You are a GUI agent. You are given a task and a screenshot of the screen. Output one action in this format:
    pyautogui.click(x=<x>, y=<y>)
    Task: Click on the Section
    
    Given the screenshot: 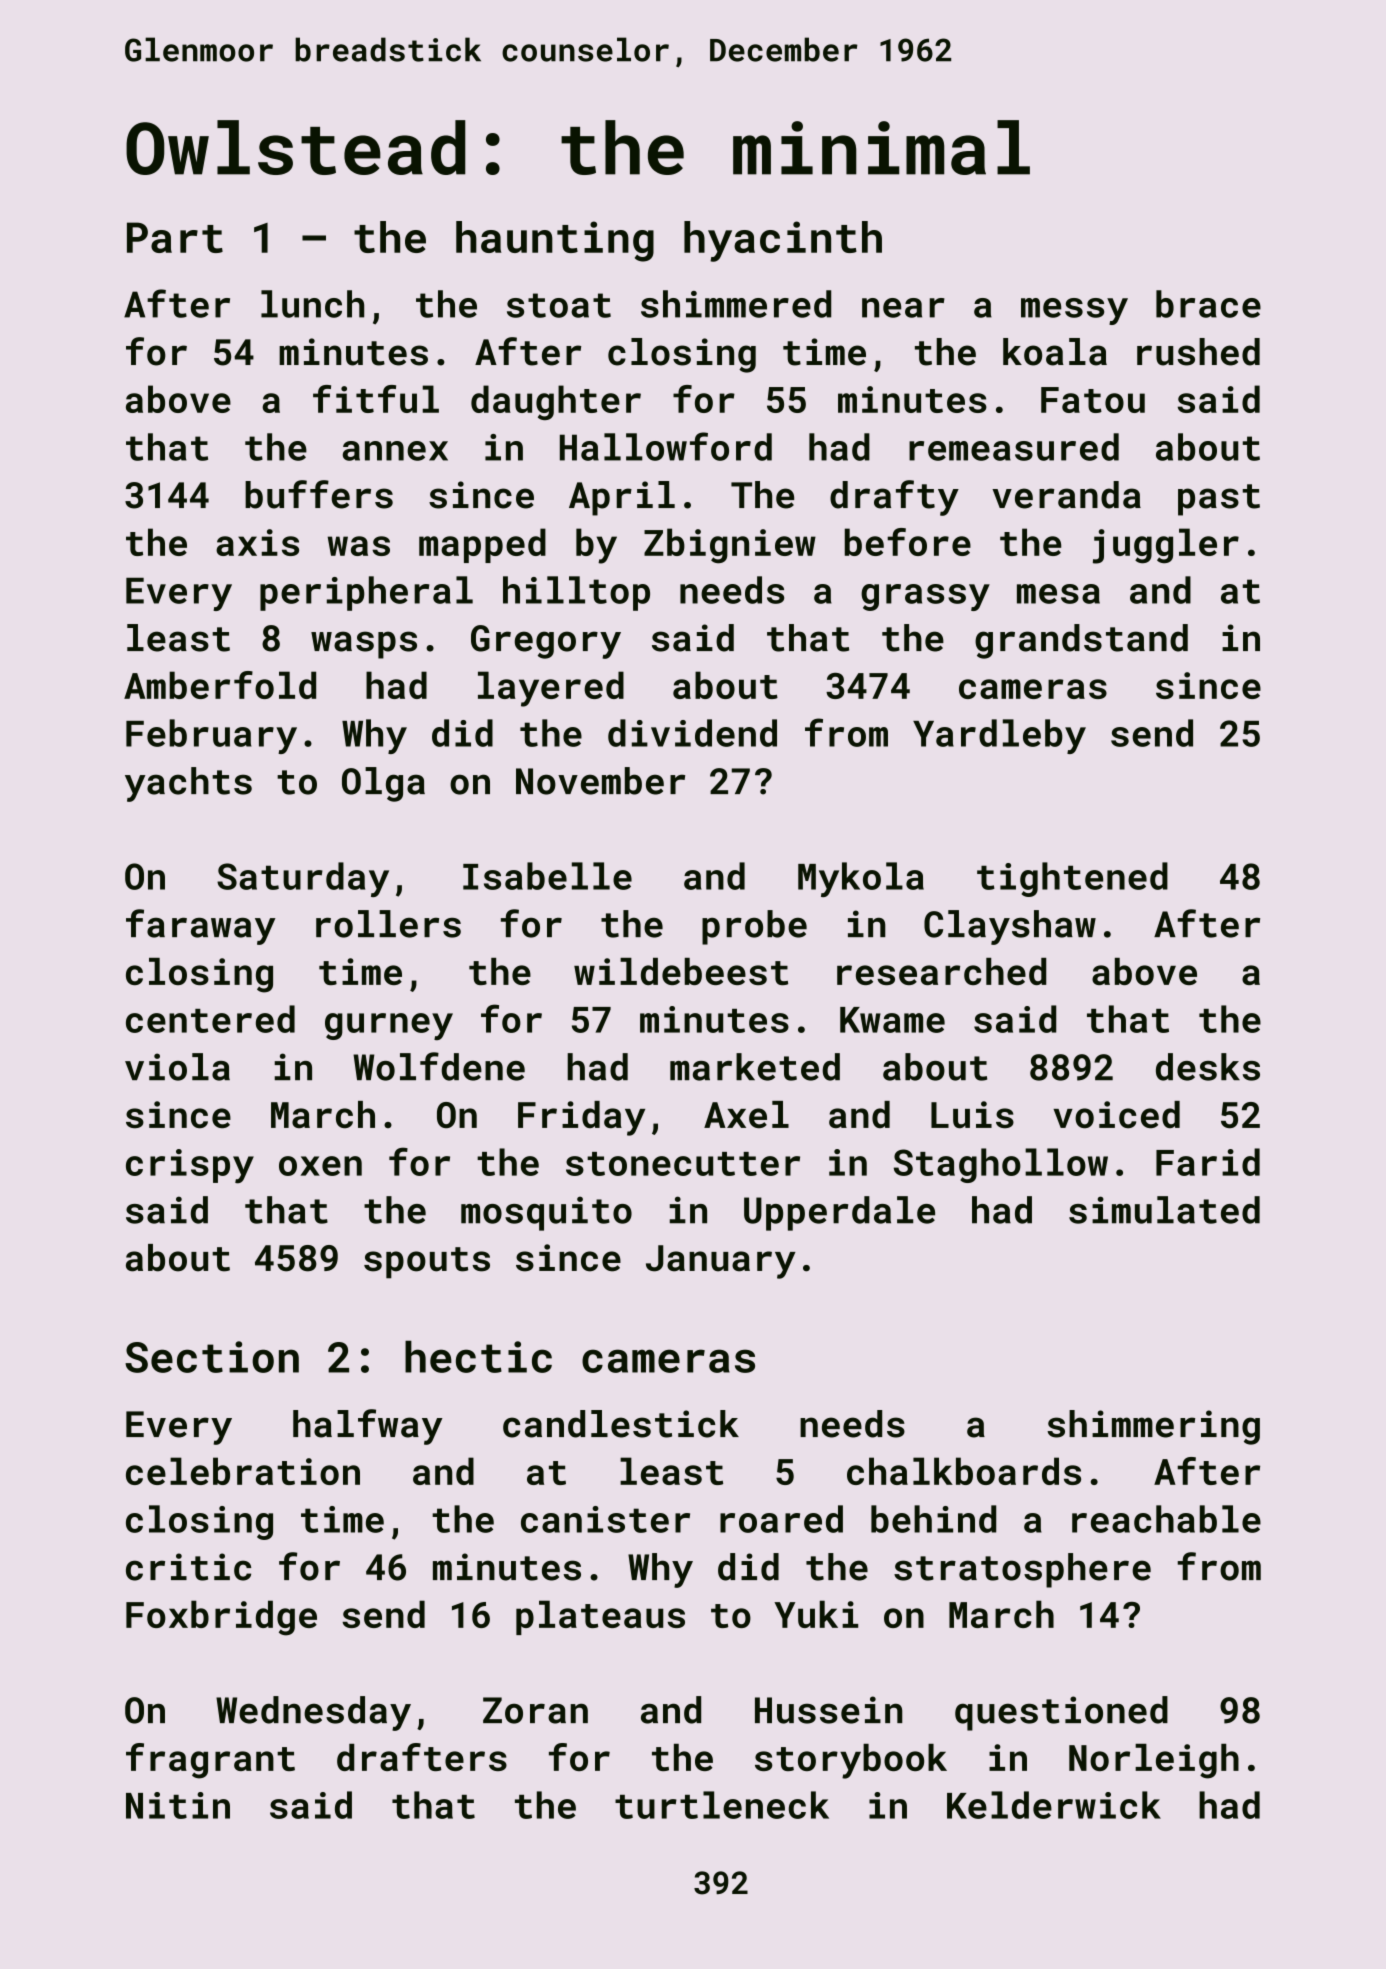 What is the action you would take?
    pyautogui.click(x=212, y=1357)
